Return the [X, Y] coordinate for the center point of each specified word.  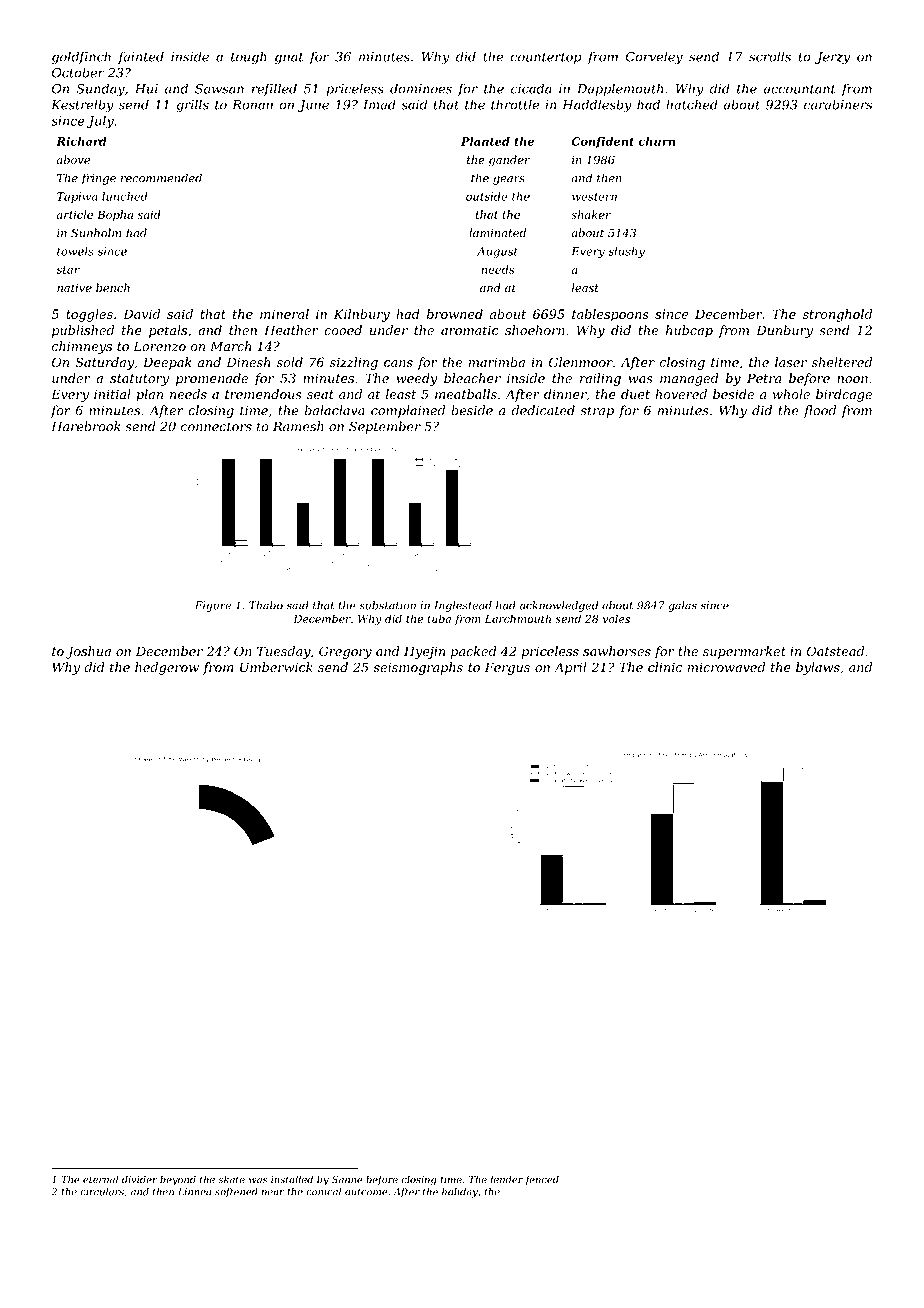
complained [408, 411]
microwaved [726, 667]
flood [819, 411]
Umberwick [276, 667]
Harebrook [86, 426]
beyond [178, 1180]
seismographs [418, 668]
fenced [542, 1180]
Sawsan [219, 89]
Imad [379, 104]
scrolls [770, 56]
